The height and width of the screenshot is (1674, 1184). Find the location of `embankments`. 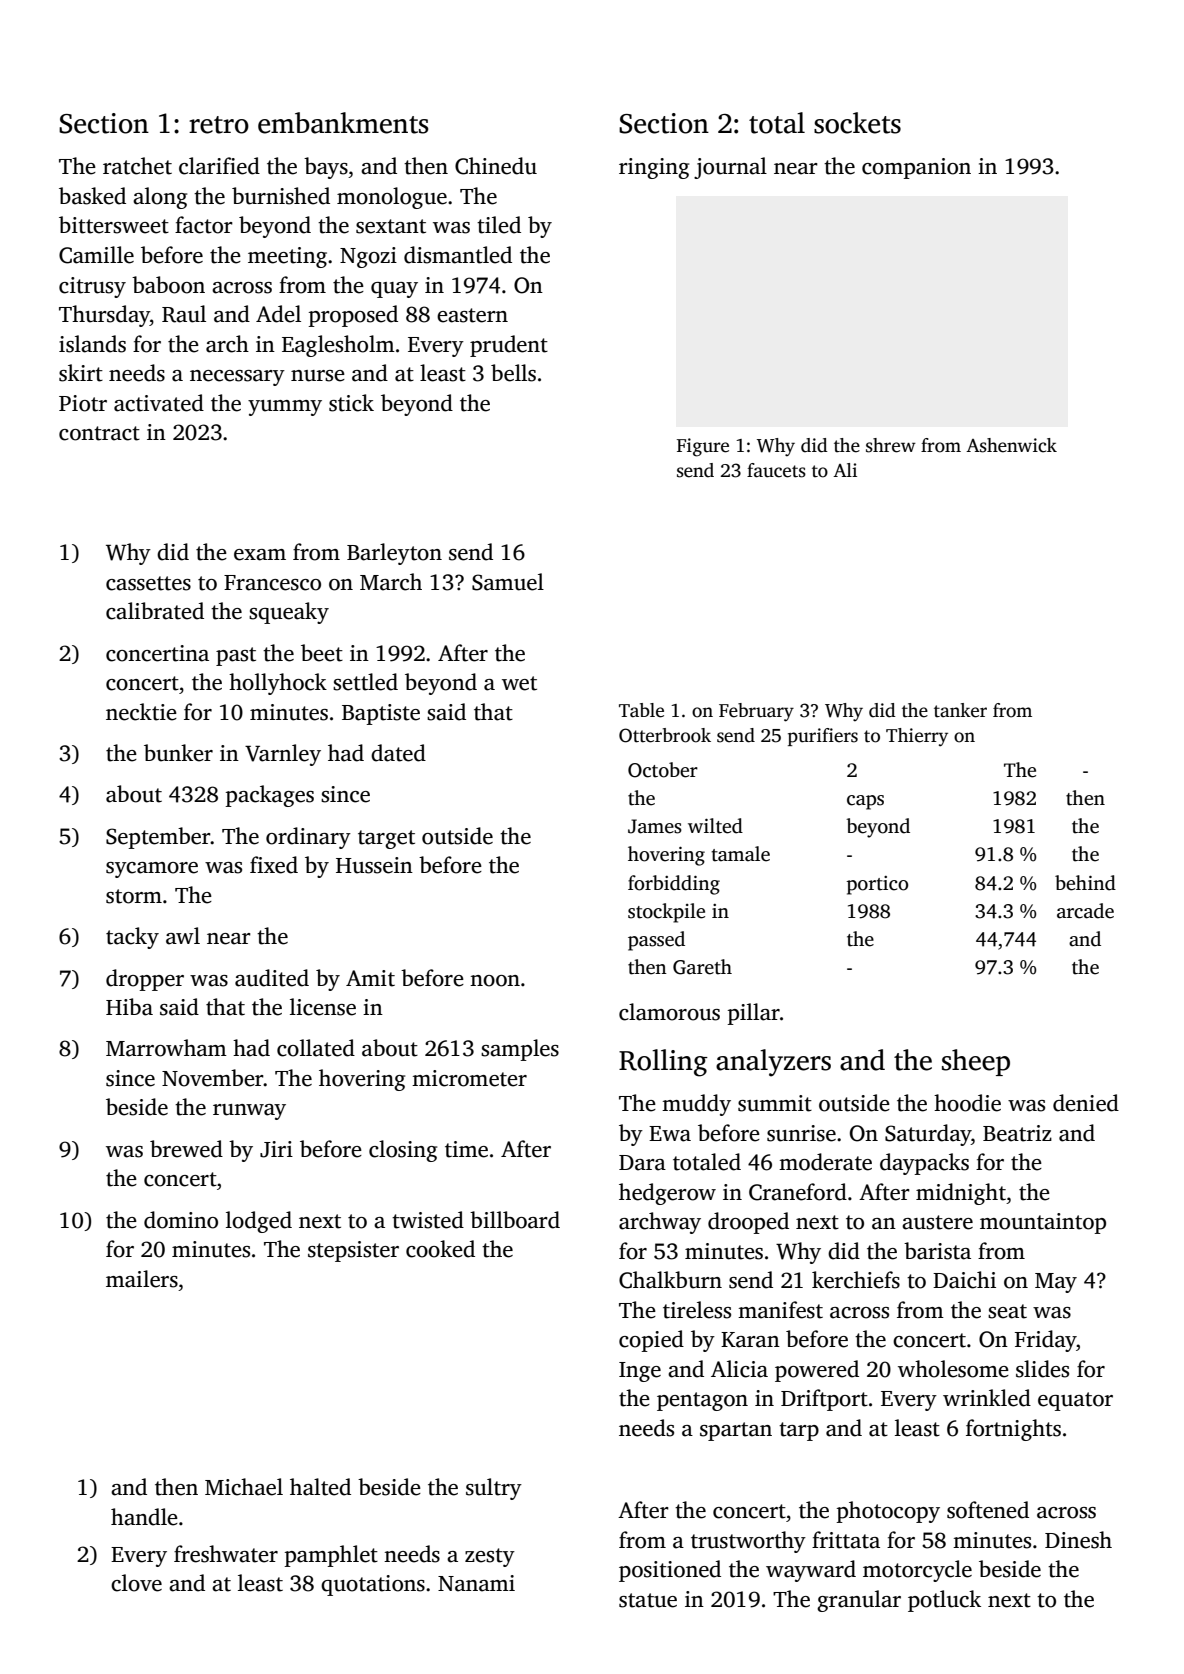

embankments is located at coordinates (343, 123).
